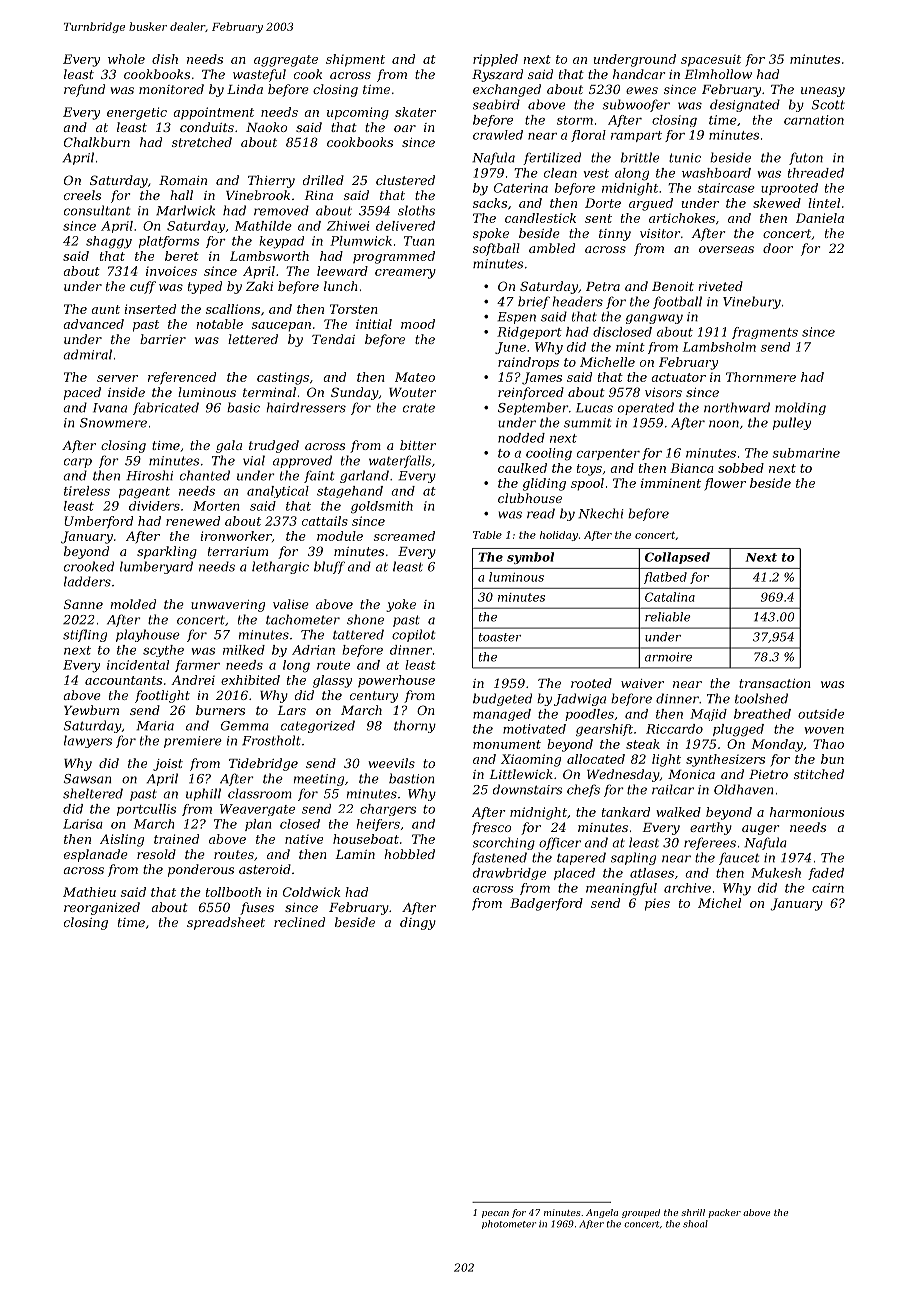  Describe the element at coordinates (418, 923) in the screenshot. I see `dingy` at that location.
